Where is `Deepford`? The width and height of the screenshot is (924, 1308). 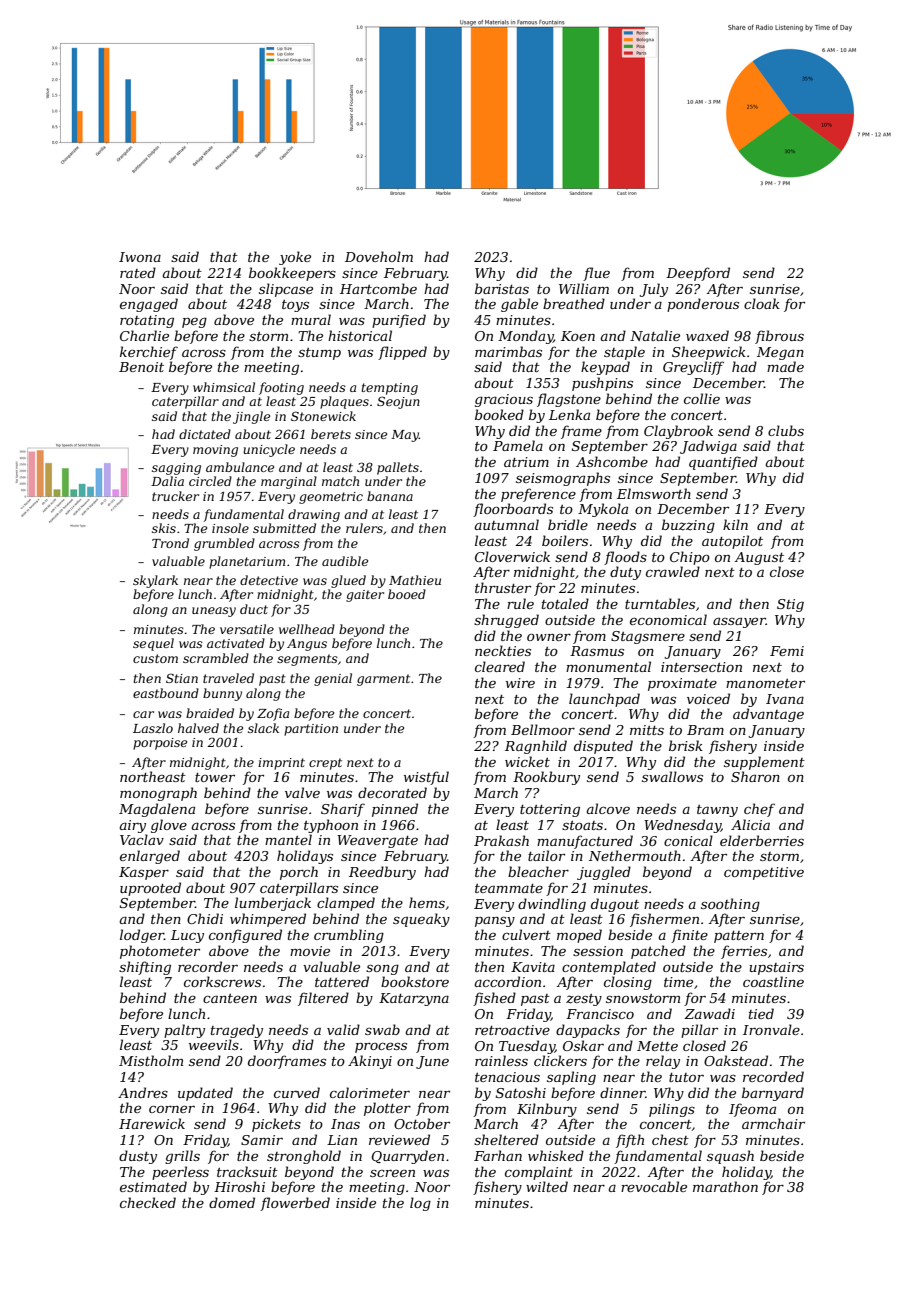 Deepford is located at coordinates (698, 274).
